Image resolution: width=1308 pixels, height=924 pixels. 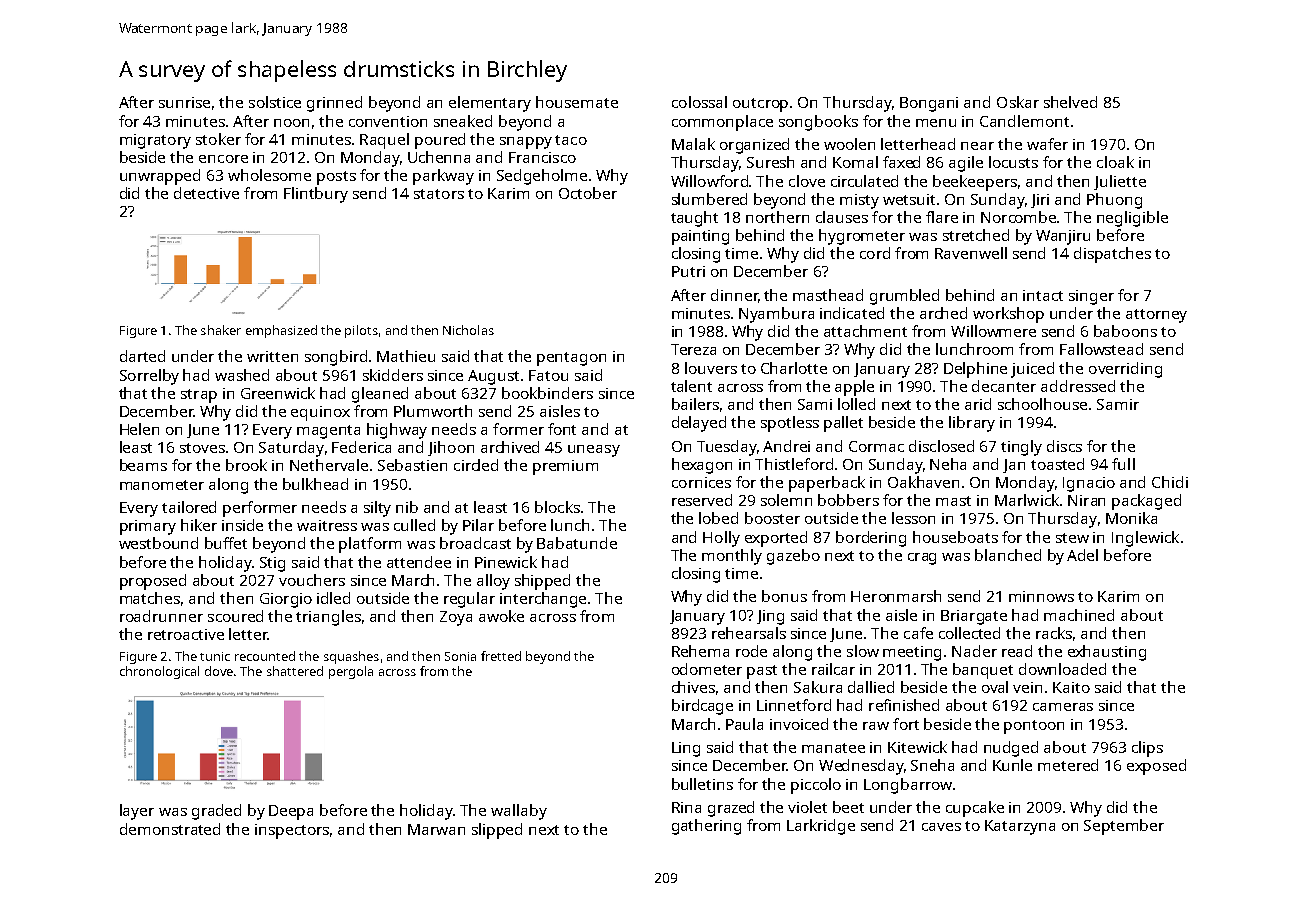 What do you see at coordinates (1020, 827) in the screenshot?
I see `Katarzyna` at bounding box center [1020, 827].
